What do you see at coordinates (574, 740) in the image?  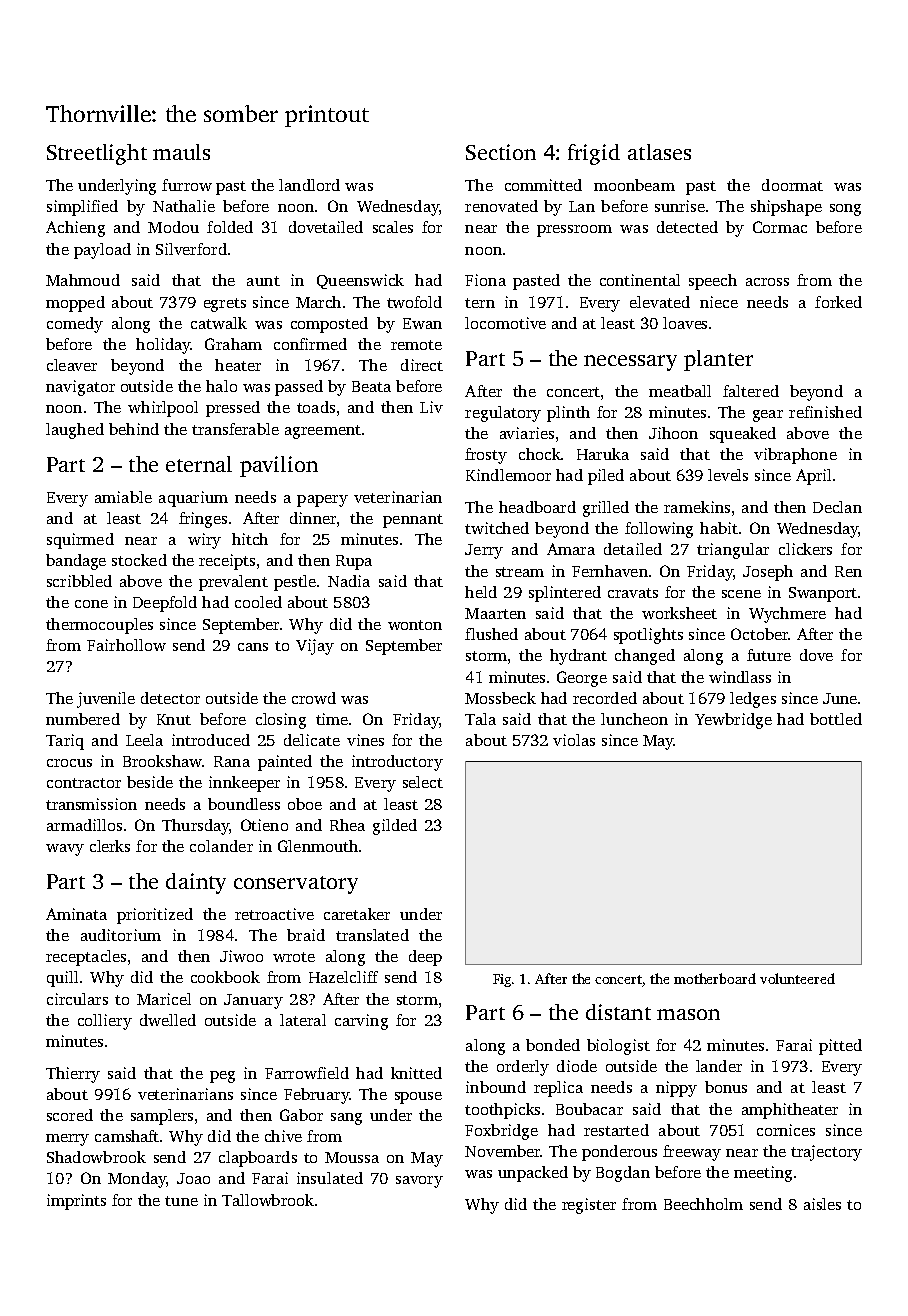 I see `violas` at bounding box center [574, 740].
